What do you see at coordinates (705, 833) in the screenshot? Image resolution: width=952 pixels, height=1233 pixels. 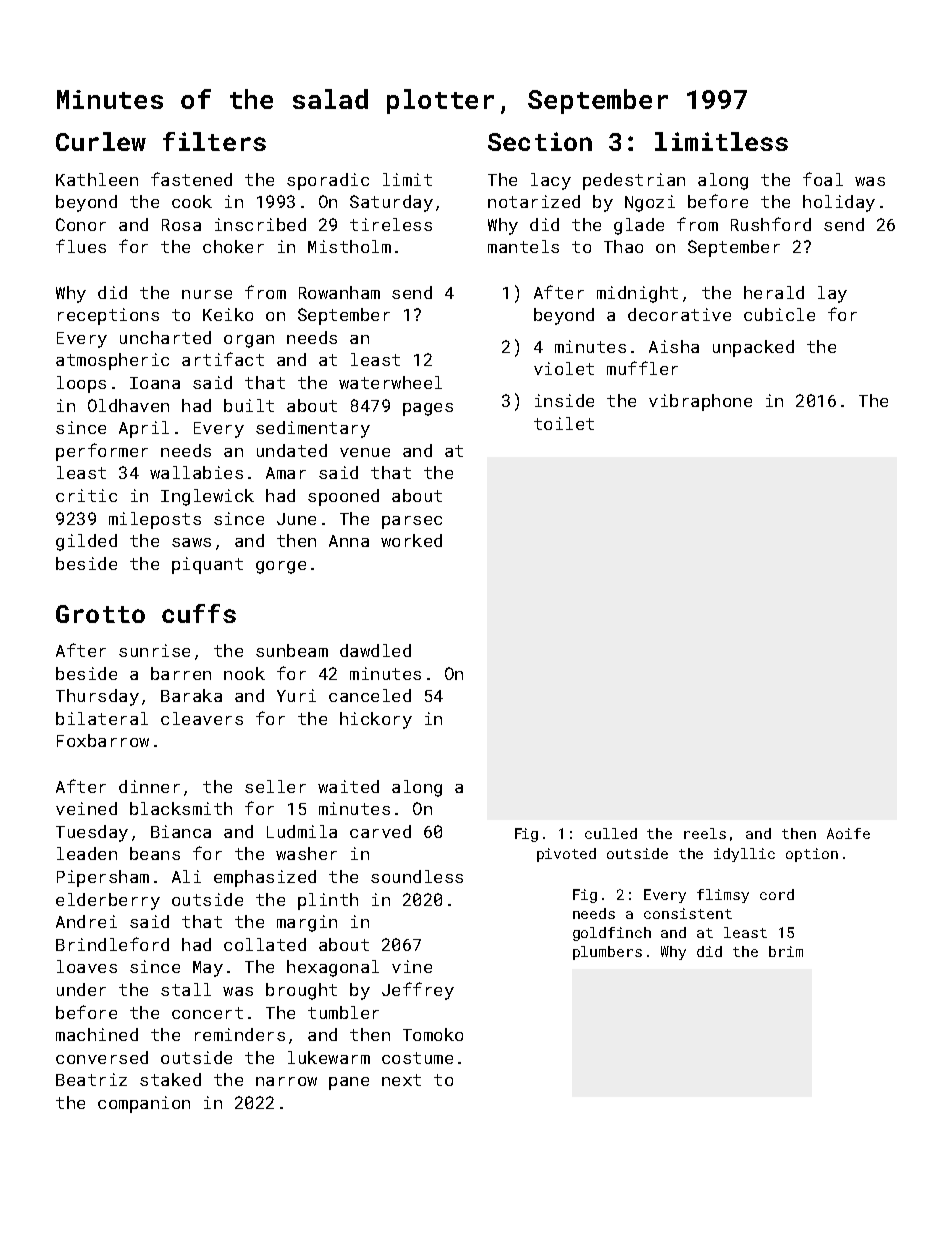 I see `reels` at bounding box center [705, 833].
